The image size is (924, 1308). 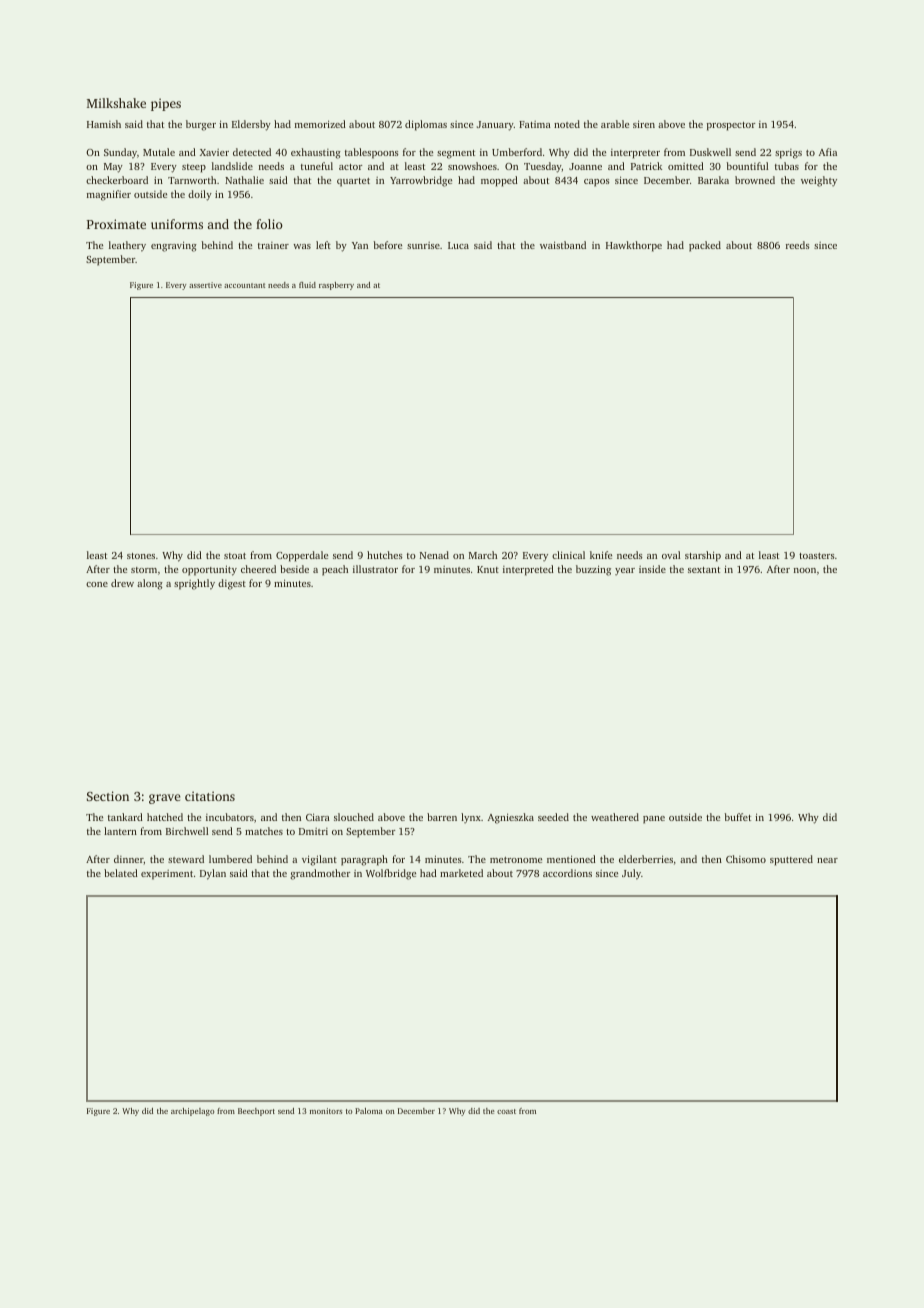 I want to click on memorized, so click(x=320, y=124).
